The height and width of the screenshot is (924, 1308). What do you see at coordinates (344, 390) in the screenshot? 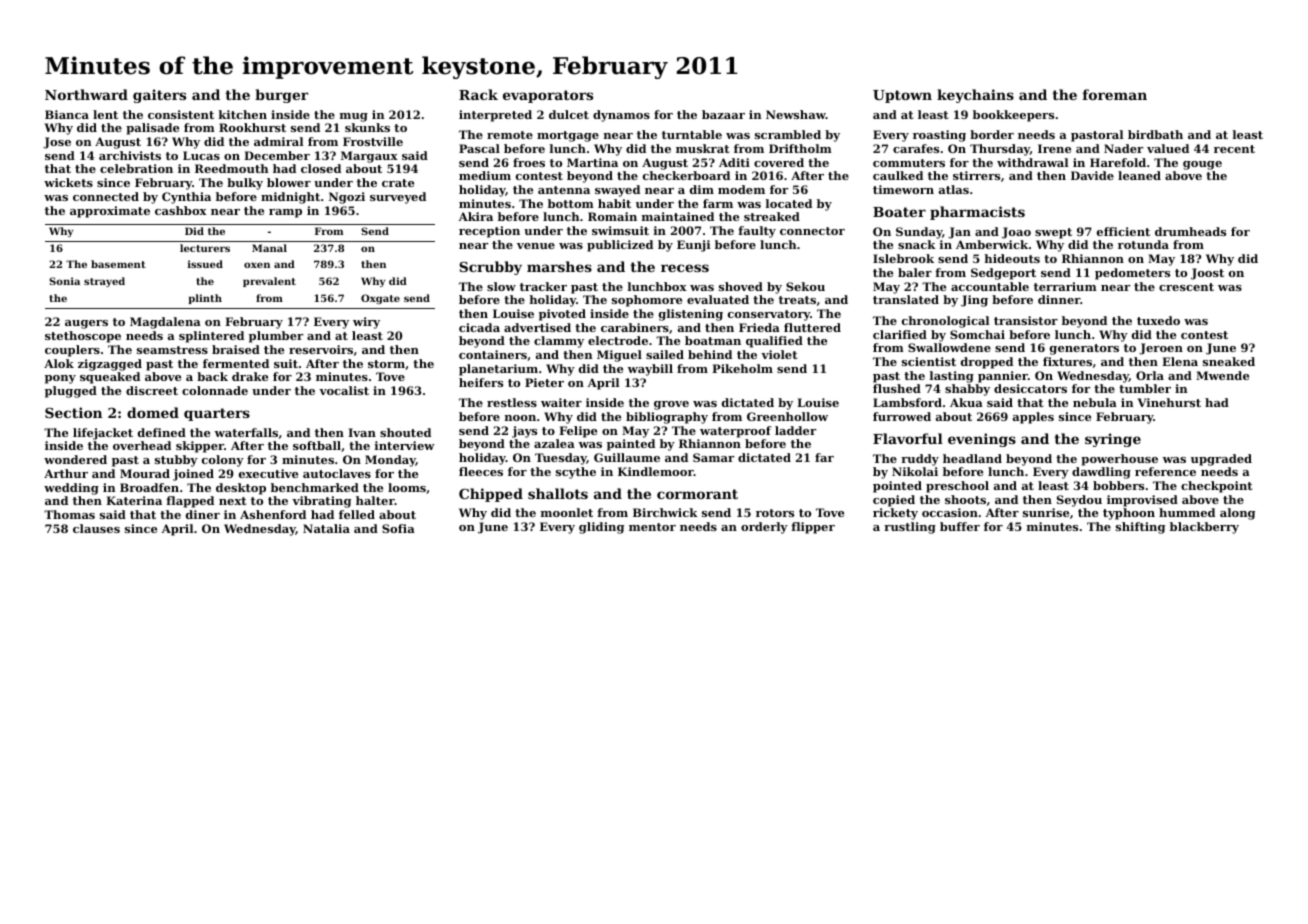
I see `vocalist` at bounding box center [344, 390].
